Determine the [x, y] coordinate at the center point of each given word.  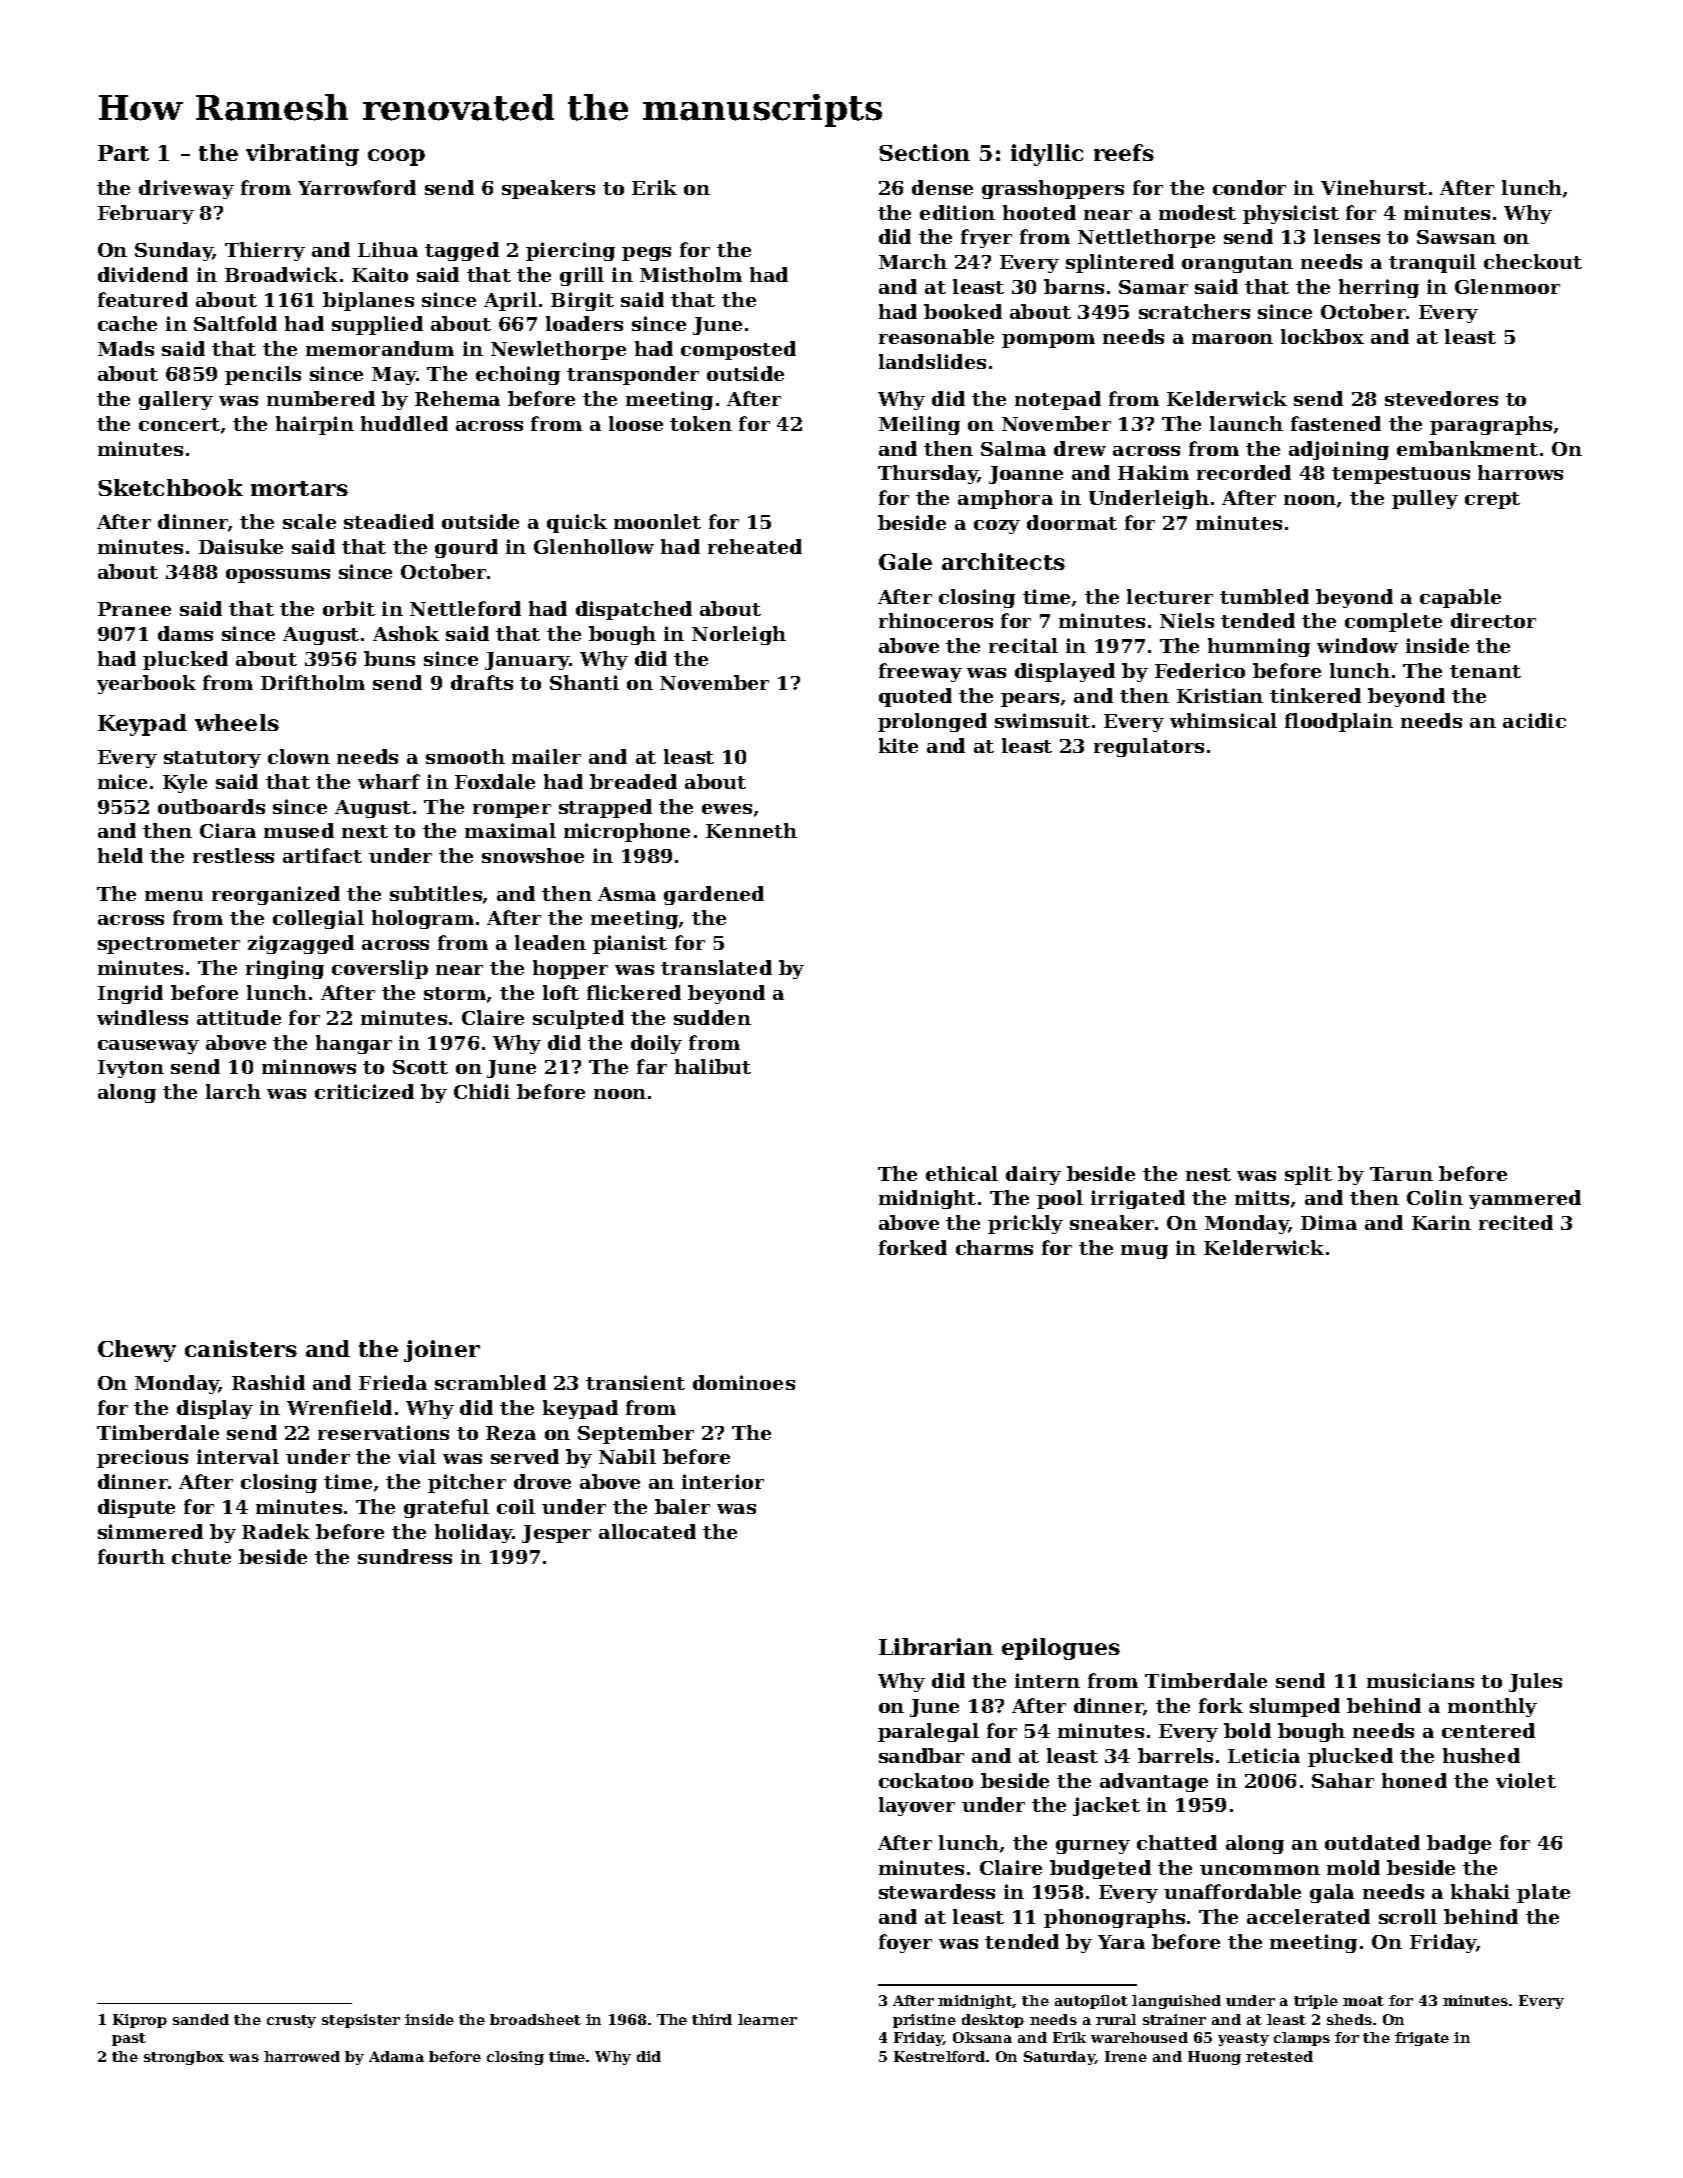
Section [924, 152]
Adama [396, 2056]
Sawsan [1456, 237]
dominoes [744, 1382]
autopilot [1091, 2002]
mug [1144, 1252]
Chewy [137, 1351]
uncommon [1260, 1870]
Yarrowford [357, 187]
